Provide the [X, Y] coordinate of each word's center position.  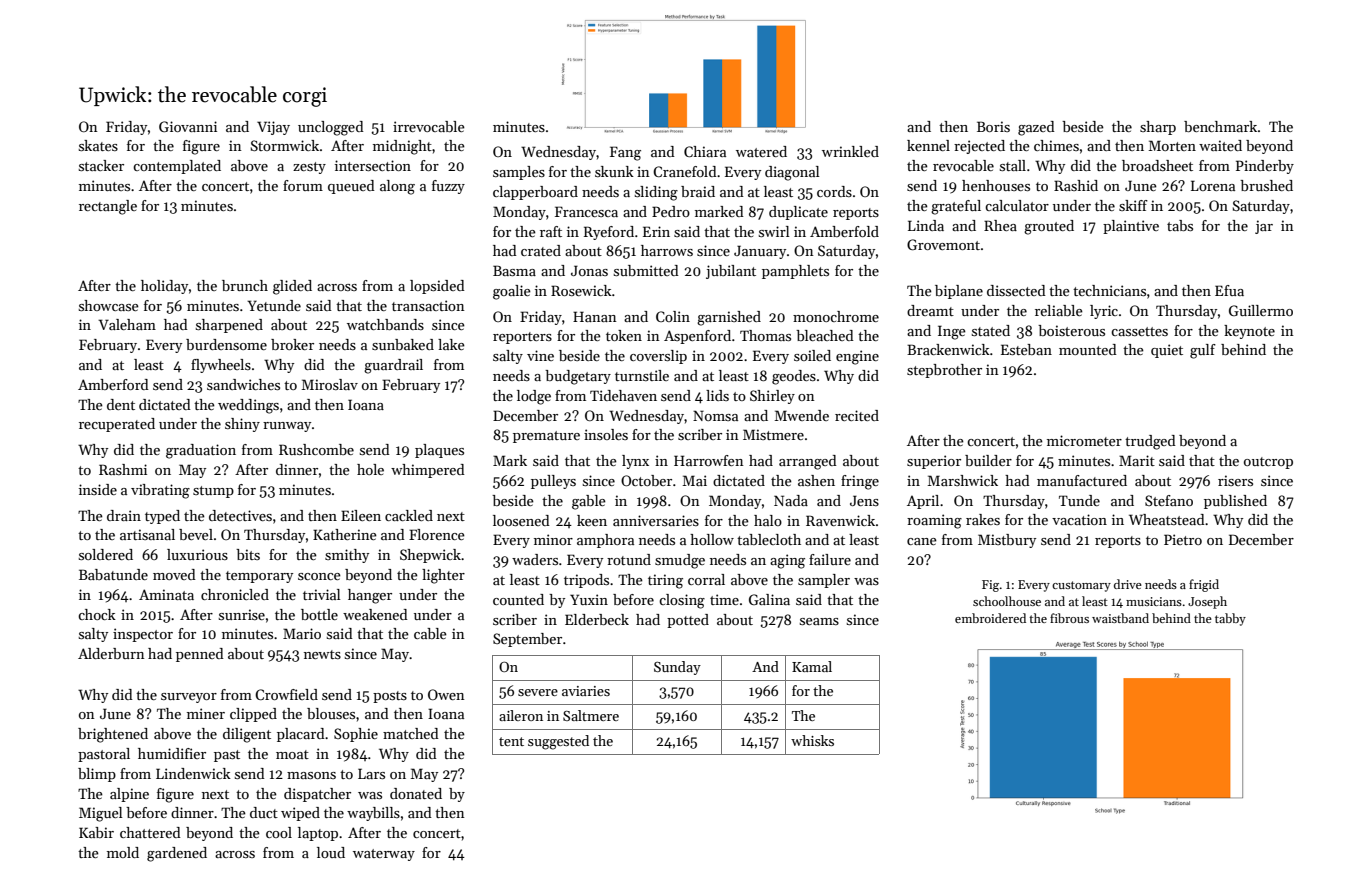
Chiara [705, 151]
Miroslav [330, 384]
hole [370, 469]
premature [546, 437]
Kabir [96, 832]
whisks [812, 740]
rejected [979, 147]
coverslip [658, 357]
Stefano [1169, 500]
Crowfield [286, 694]
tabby [1230, 619]
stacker [101, 165]
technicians [1109, 290]
